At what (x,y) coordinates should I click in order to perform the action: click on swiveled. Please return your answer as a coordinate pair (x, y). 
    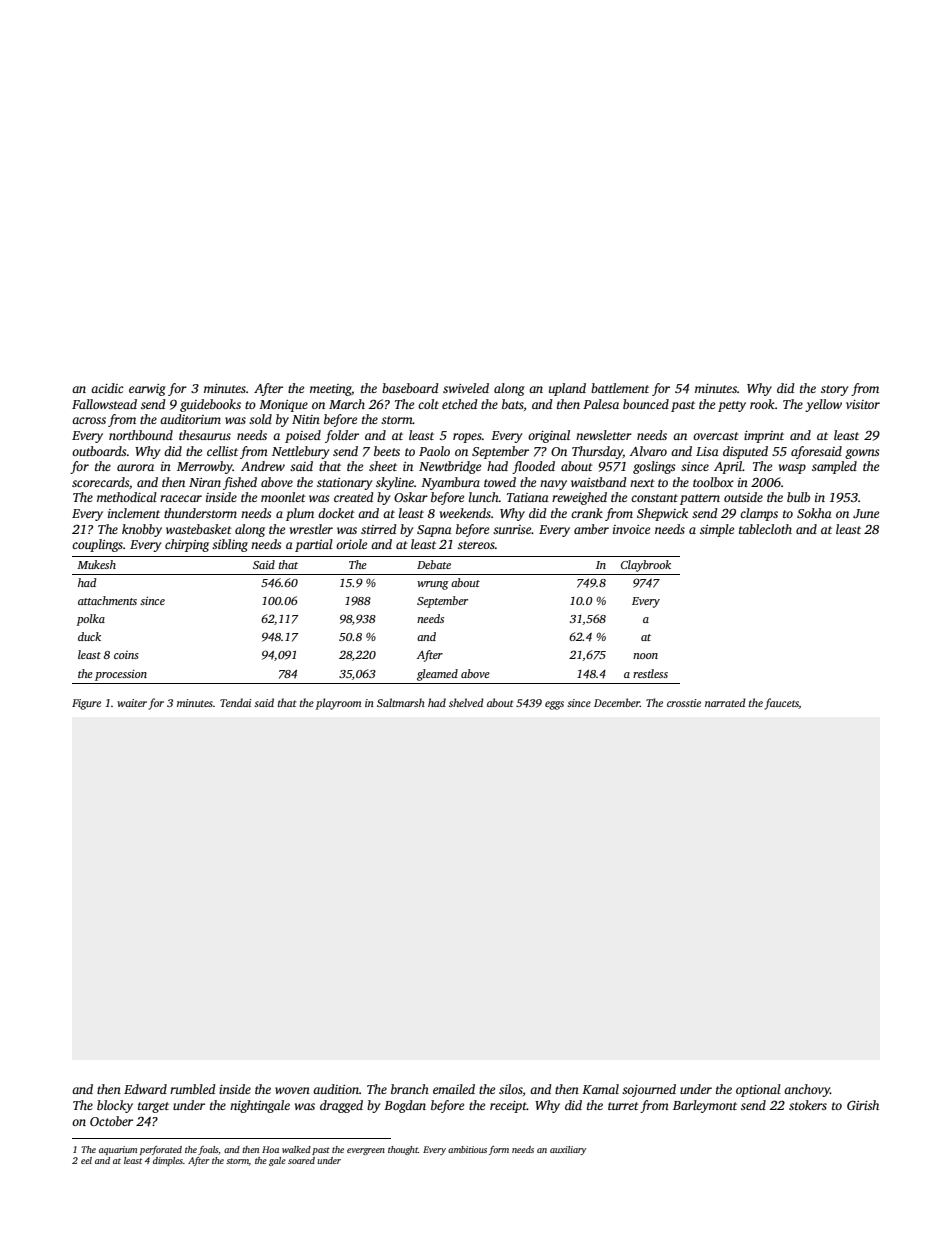
    Looking at the image, I should click on (466, 388).
